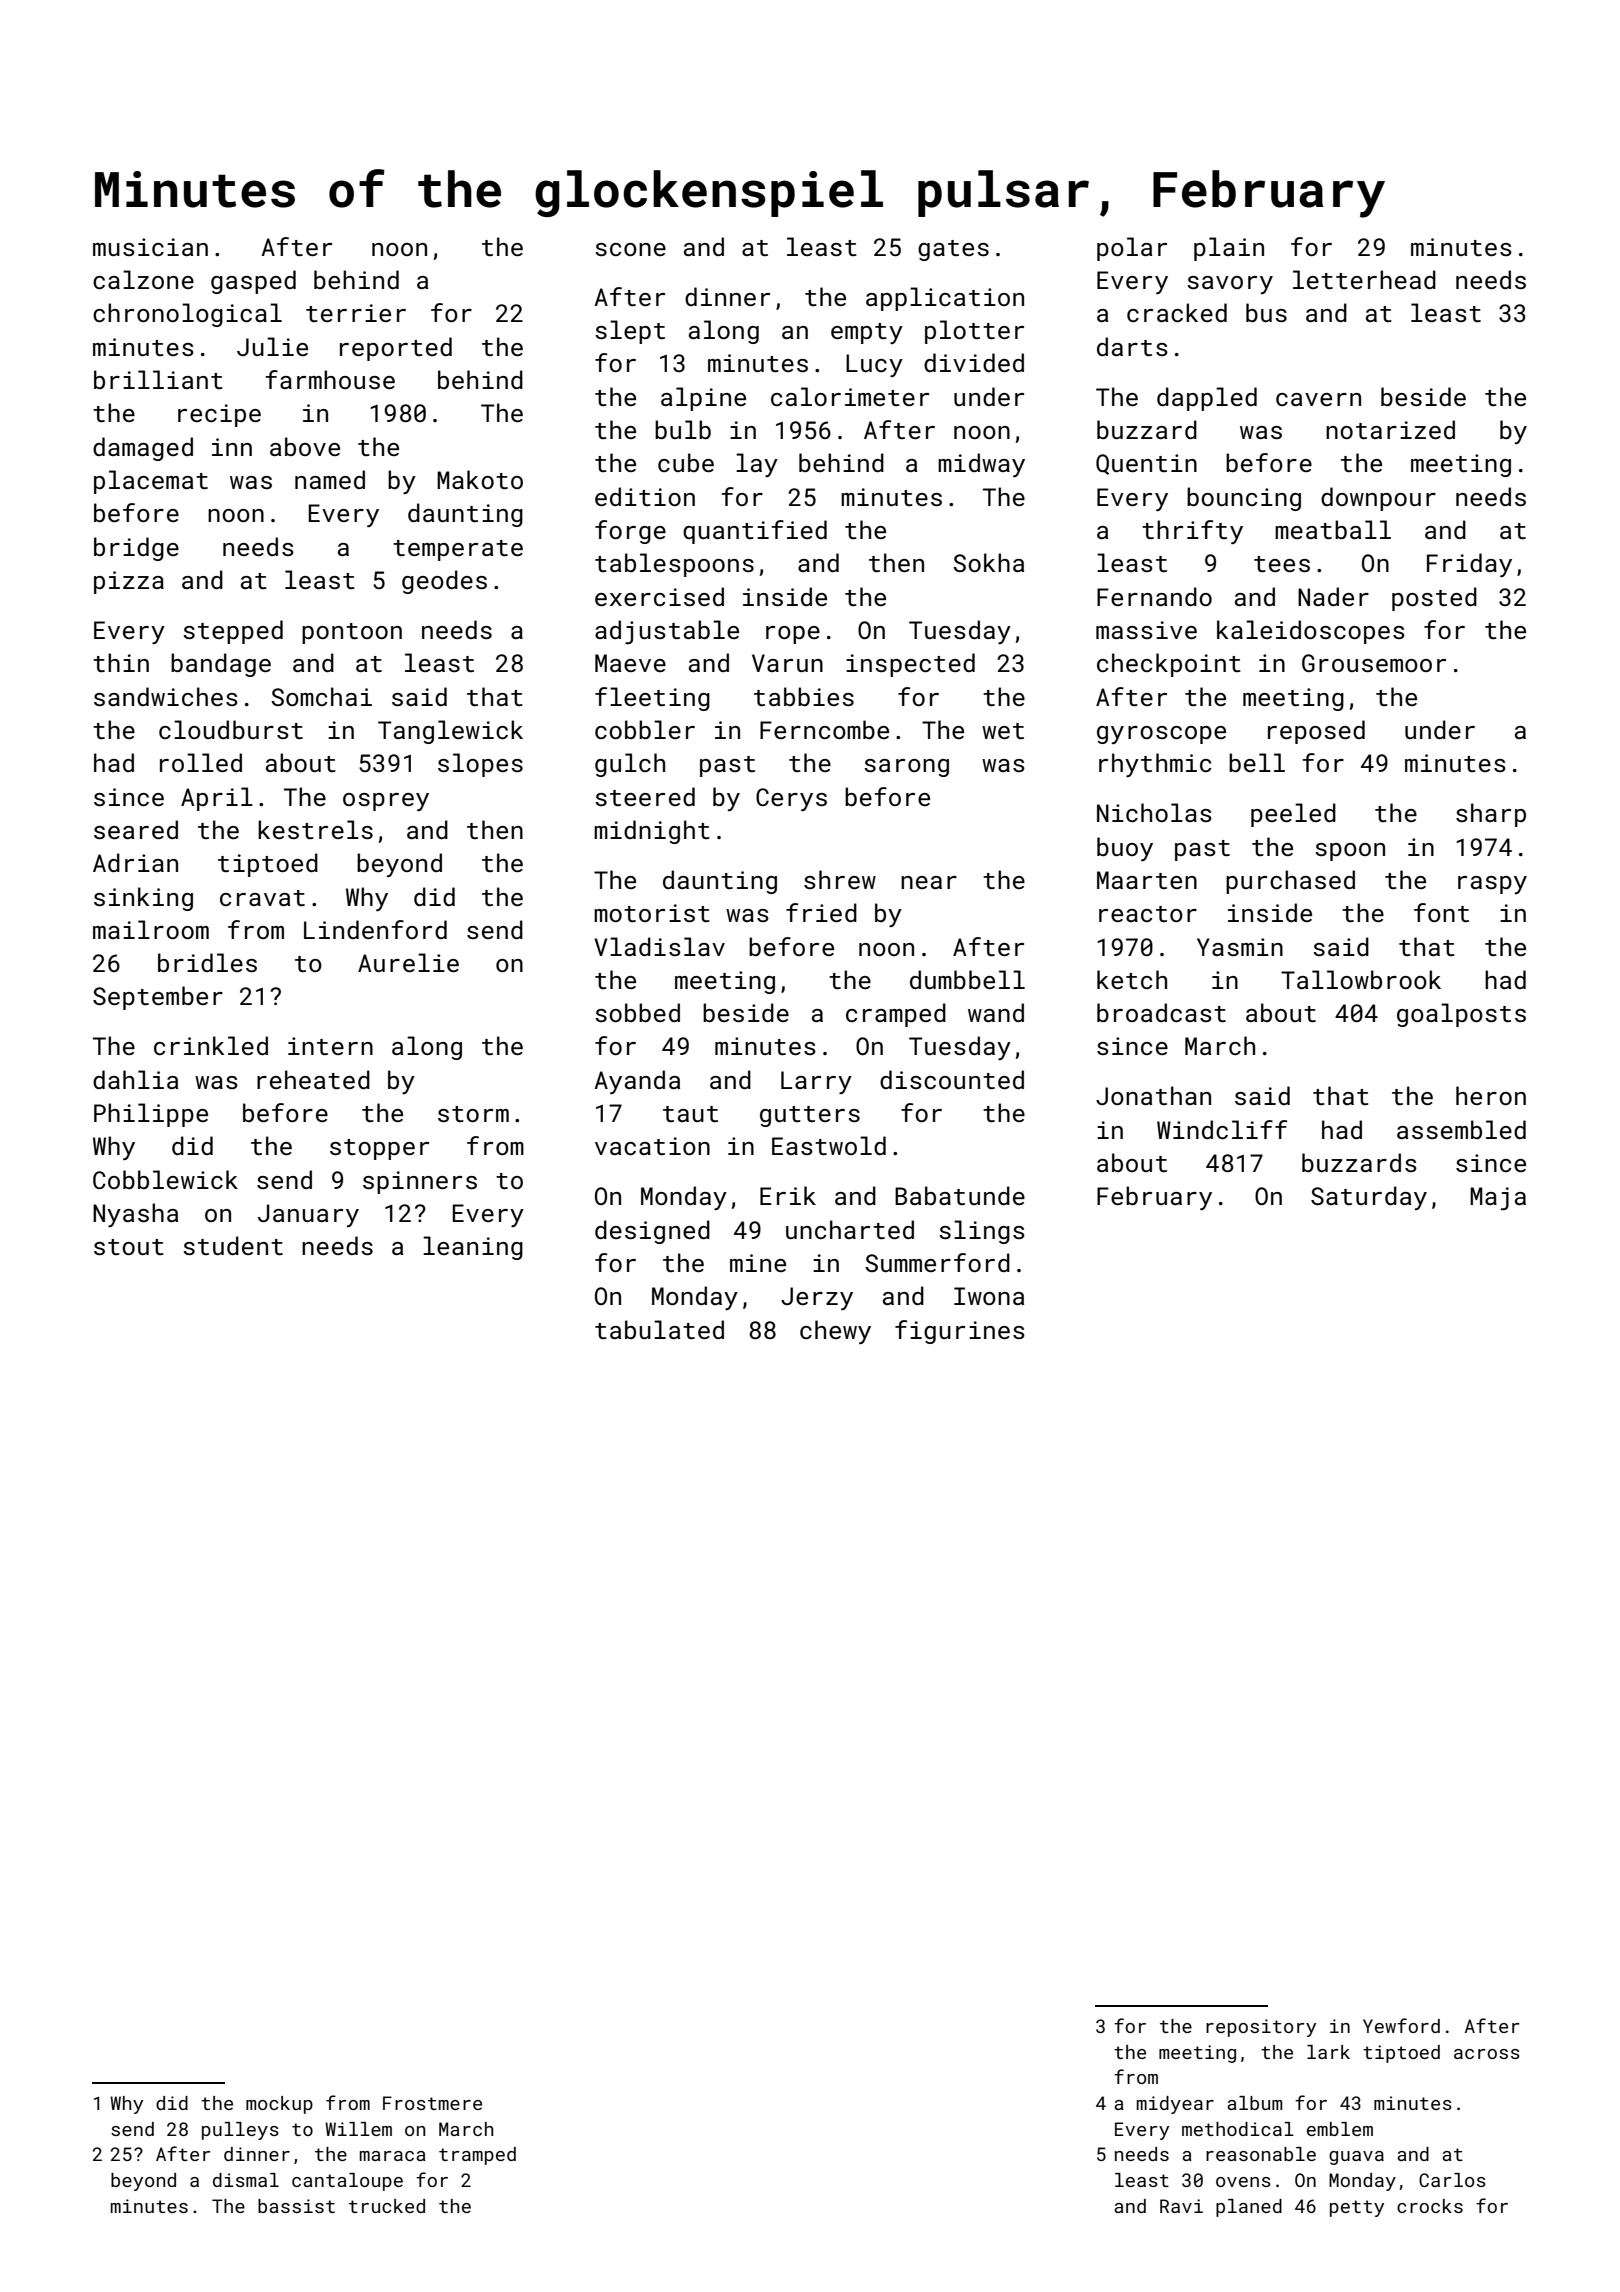 Image resolution: width=1620 pixels, height=2292 pixels. I want to click on slept, so click(630, 332).
